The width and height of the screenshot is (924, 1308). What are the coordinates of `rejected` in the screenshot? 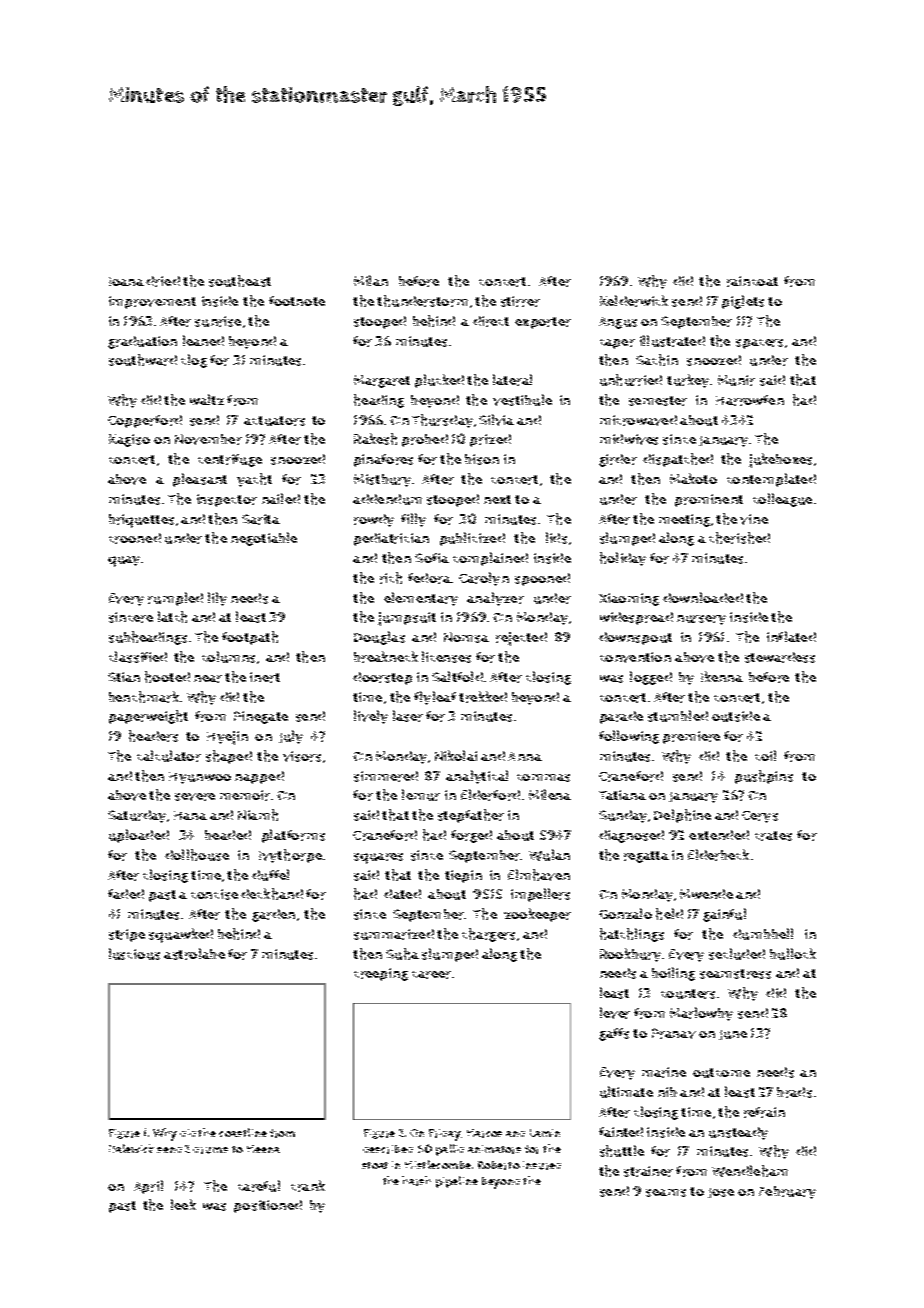 It's located at (521, 639).
